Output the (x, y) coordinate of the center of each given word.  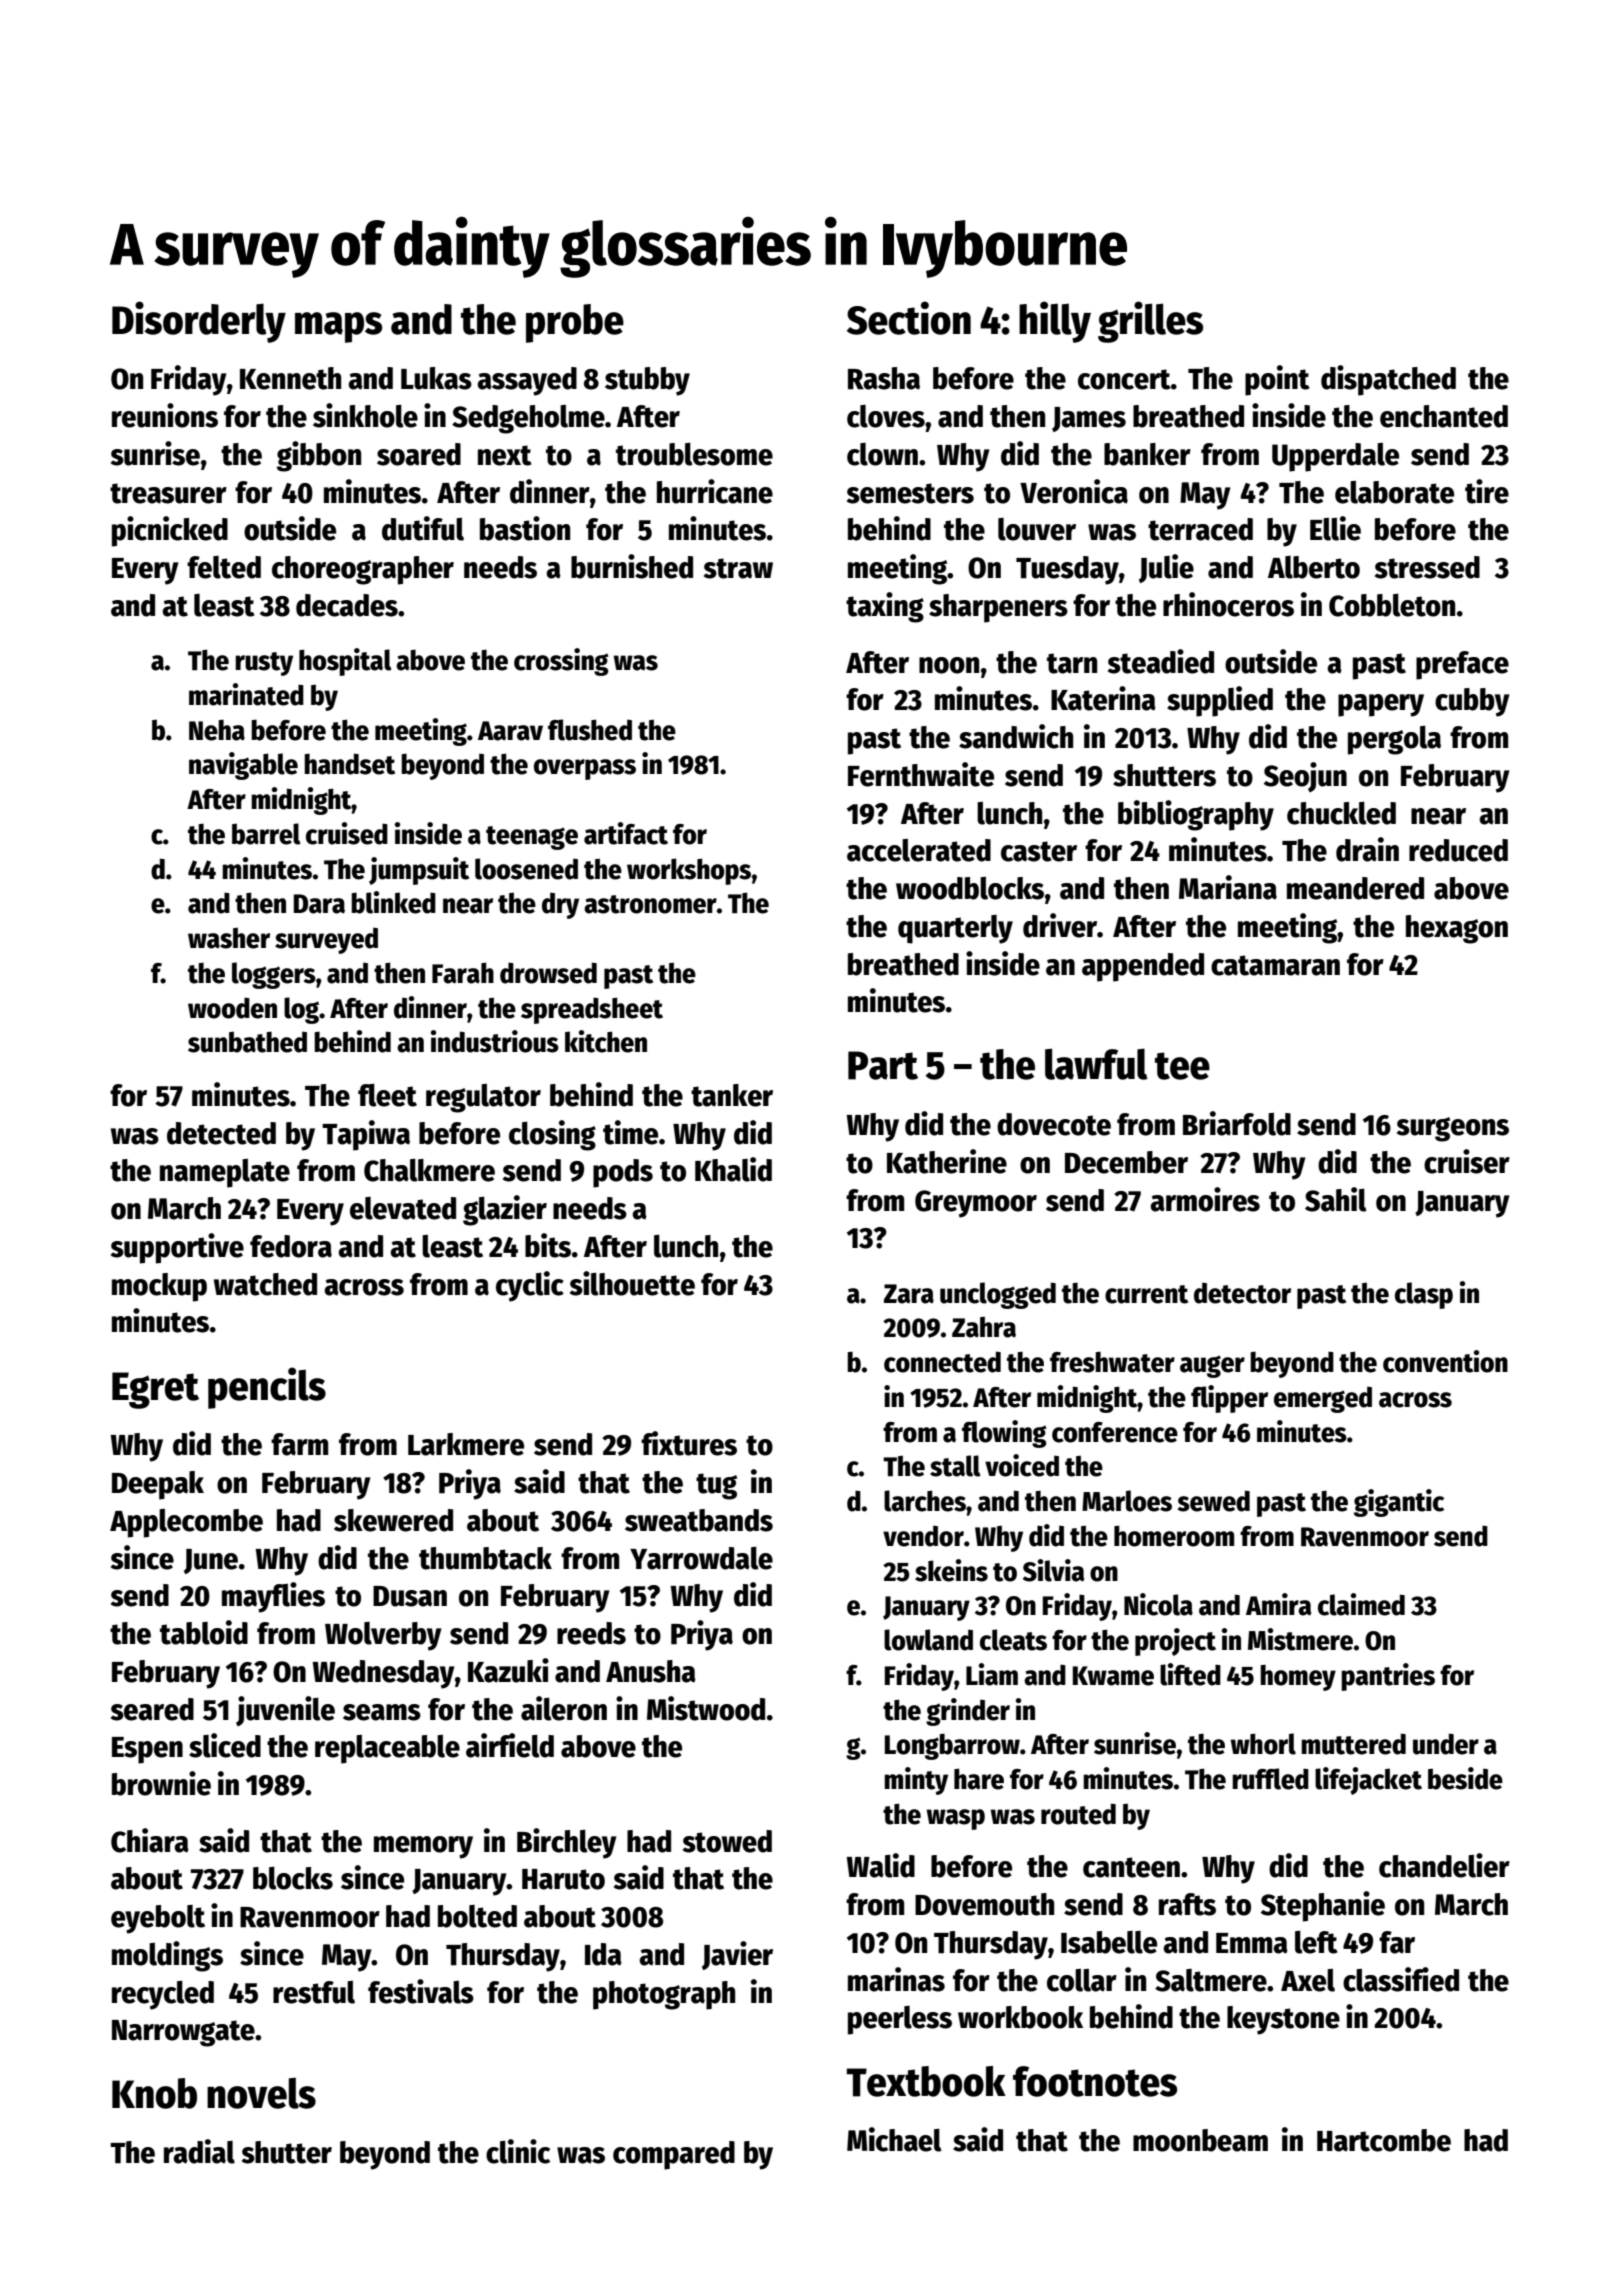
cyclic (530, 1286)
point (1277, 380)
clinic (518, 2151)
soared (419, 454)
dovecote (1054, 1124)
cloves (886, 416)
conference (1115, 1432)
